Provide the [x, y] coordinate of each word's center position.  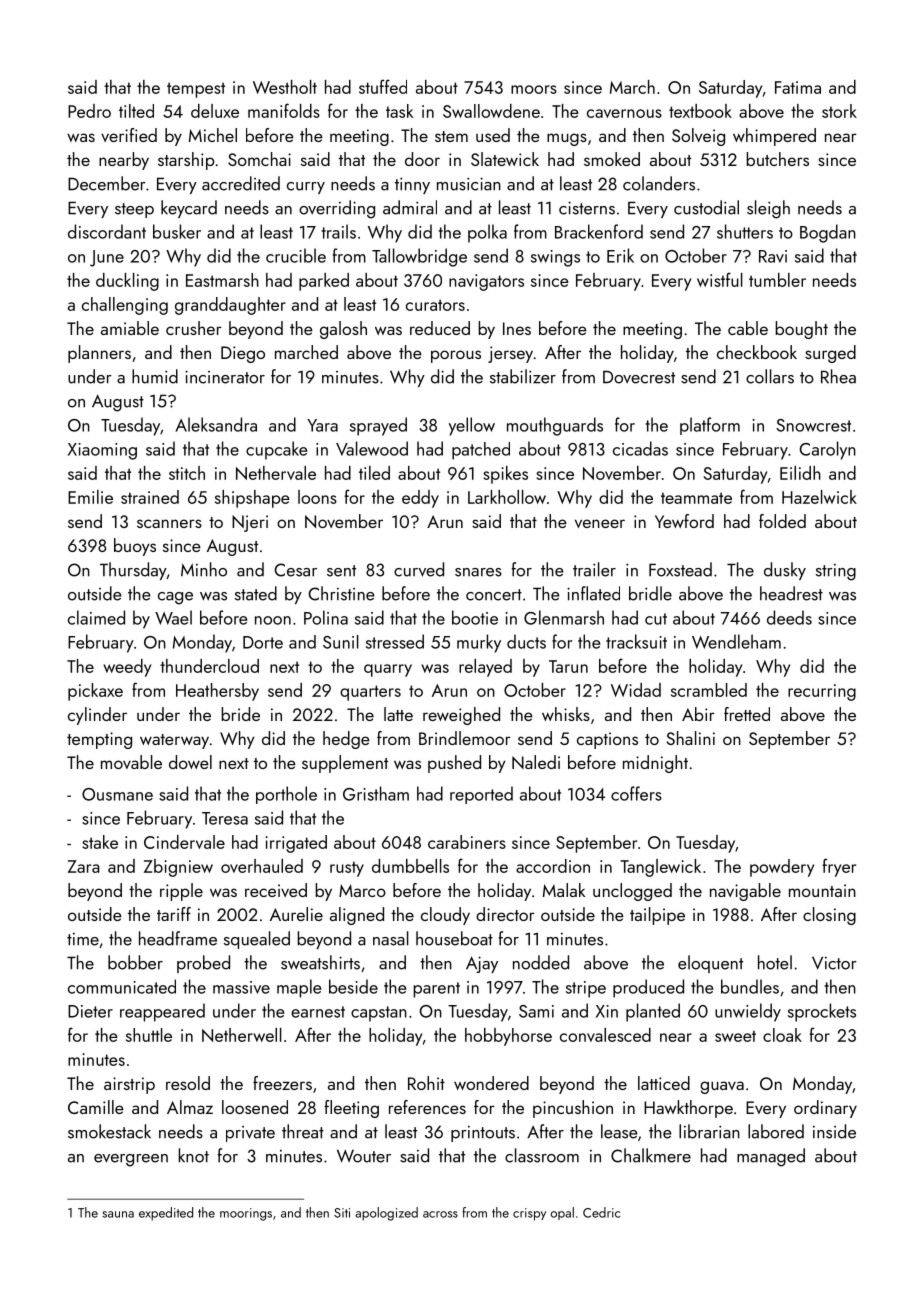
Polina [326, 617]
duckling [127, 282]
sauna [118, 1214]
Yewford [684, 521]
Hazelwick [819, 497]
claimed [96, 617]
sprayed [378, 426]
